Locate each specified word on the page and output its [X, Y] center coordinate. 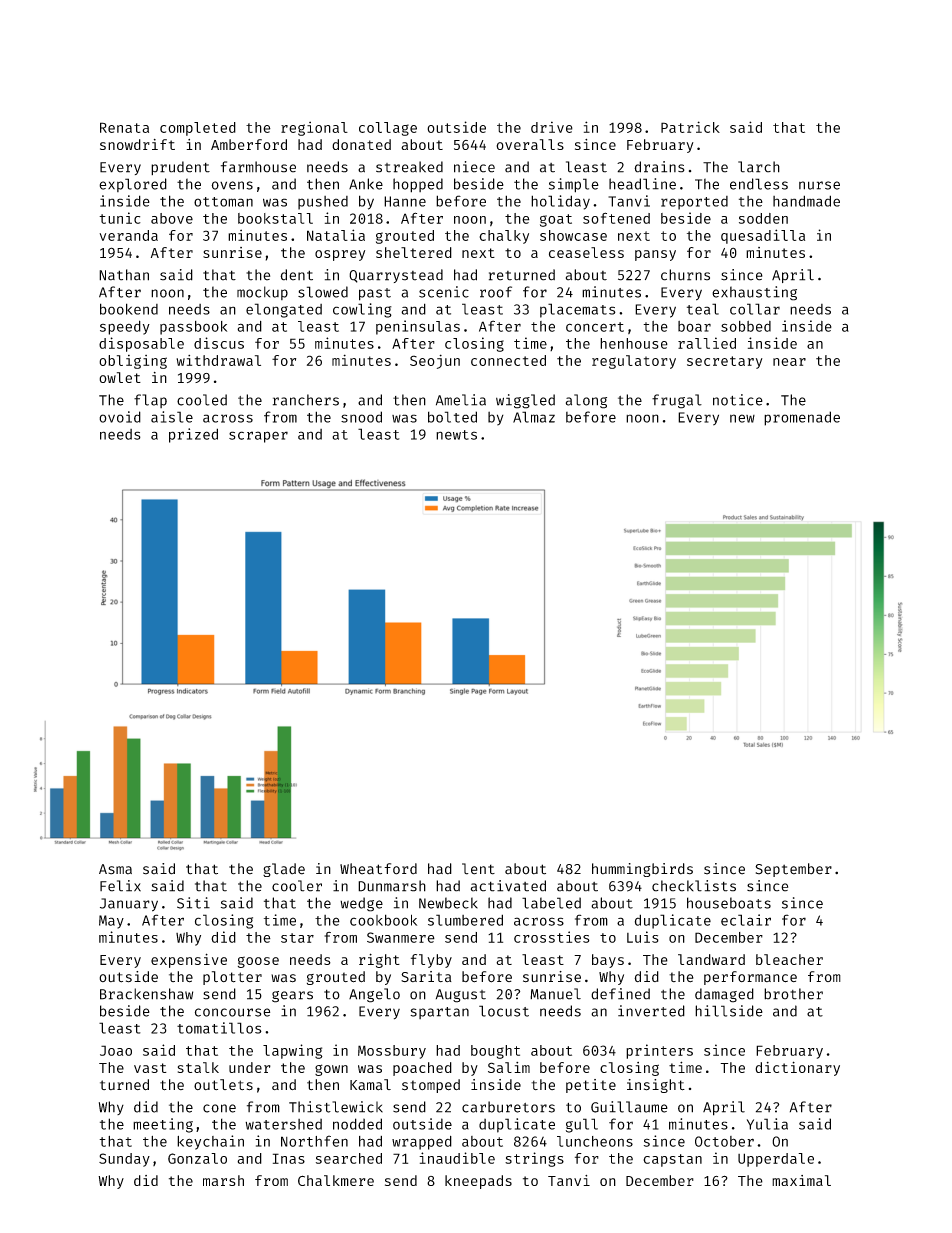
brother [793, 994]
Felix [120, 886]
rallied [707, 343]
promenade [802, 418]
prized [193, 435]
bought [495, 1052]
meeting [163, 1125]
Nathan [124, 275]
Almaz [534, 417]
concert [595, 327]
